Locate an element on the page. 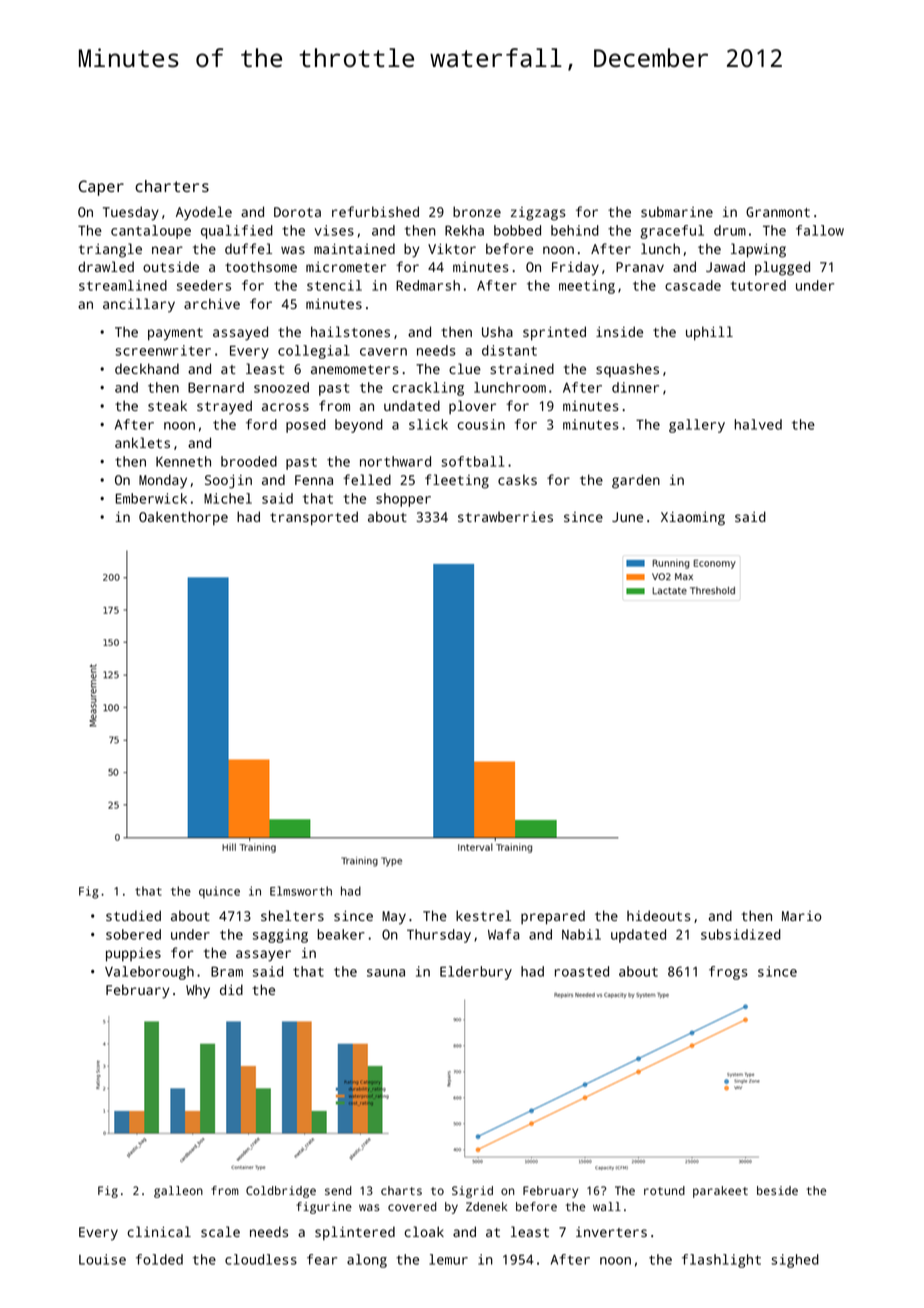  Granmont is located at coordinates (778, 212).
